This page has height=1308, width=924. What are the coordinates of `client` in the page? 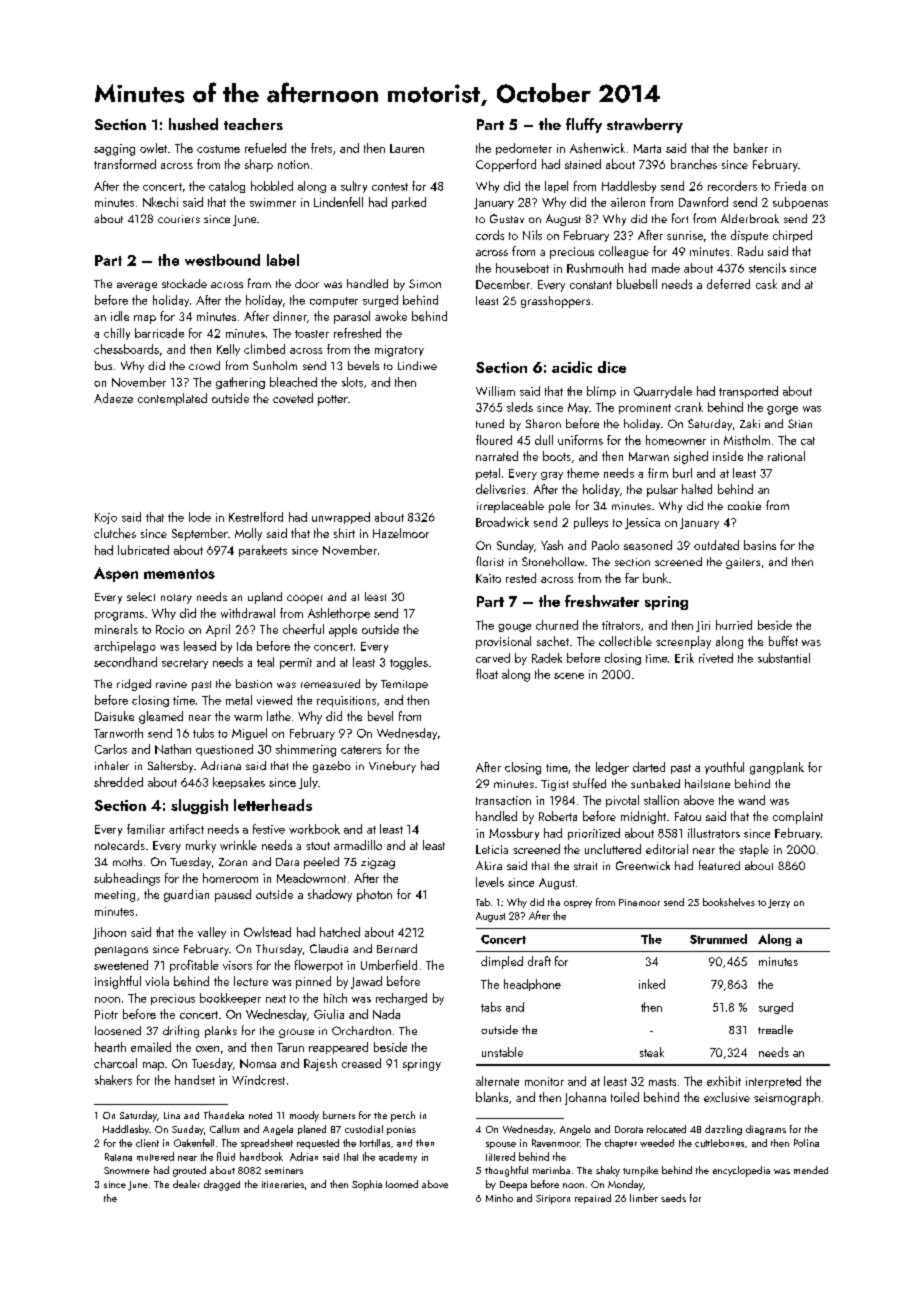 It's located at (147, 1143).
